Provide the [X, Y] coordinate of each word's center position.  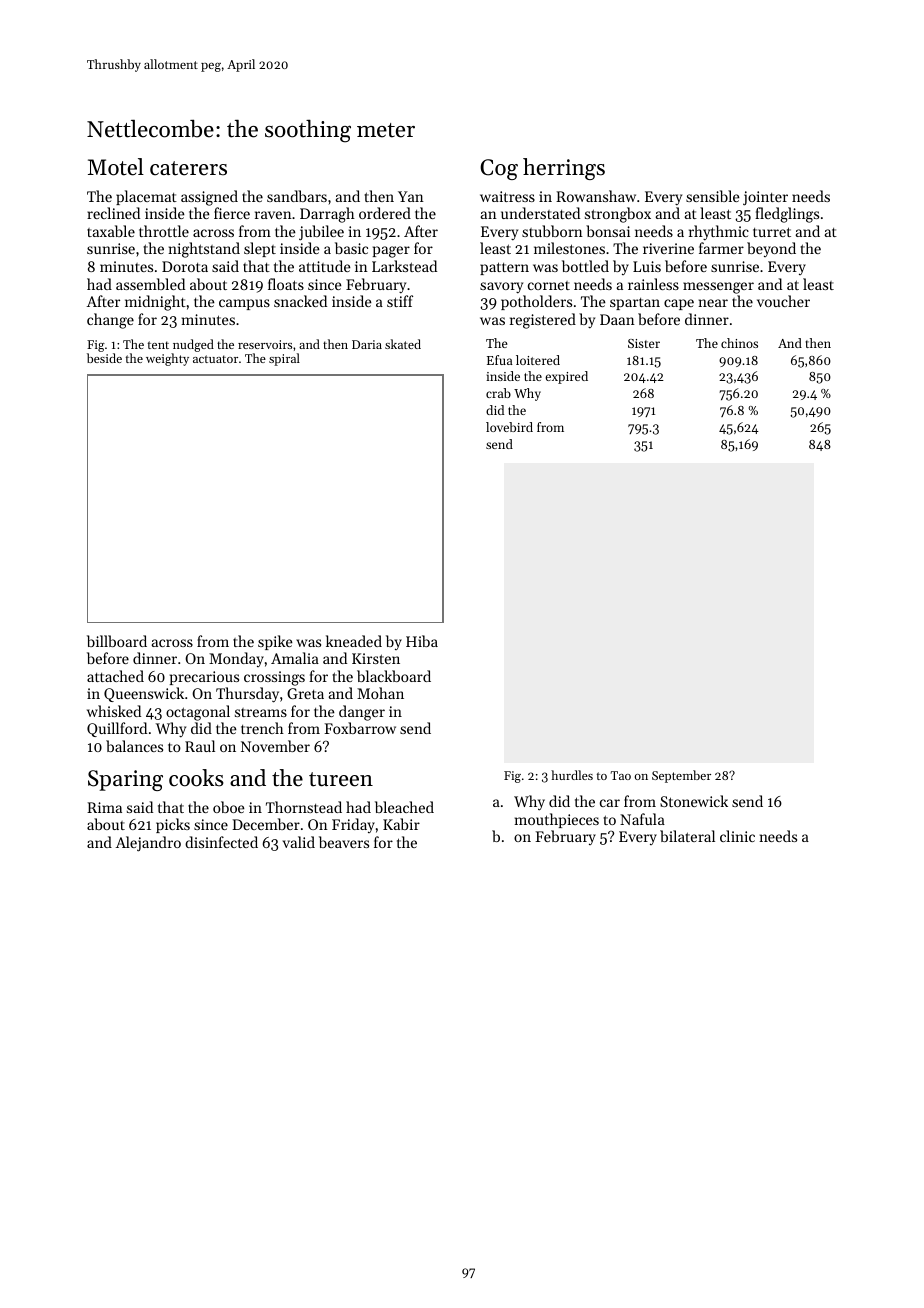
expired [566, 377]
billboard [117, 641]
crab [498, 393]
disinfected [221, 842]
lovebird [509, 427]
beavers [344, 842]
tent [158, 345]
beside [104, 358]
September [681, 776]
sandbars [297, 196]
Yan [411, 196]
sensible [713, 196]
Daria [367, 344]
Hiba [422, 641]
